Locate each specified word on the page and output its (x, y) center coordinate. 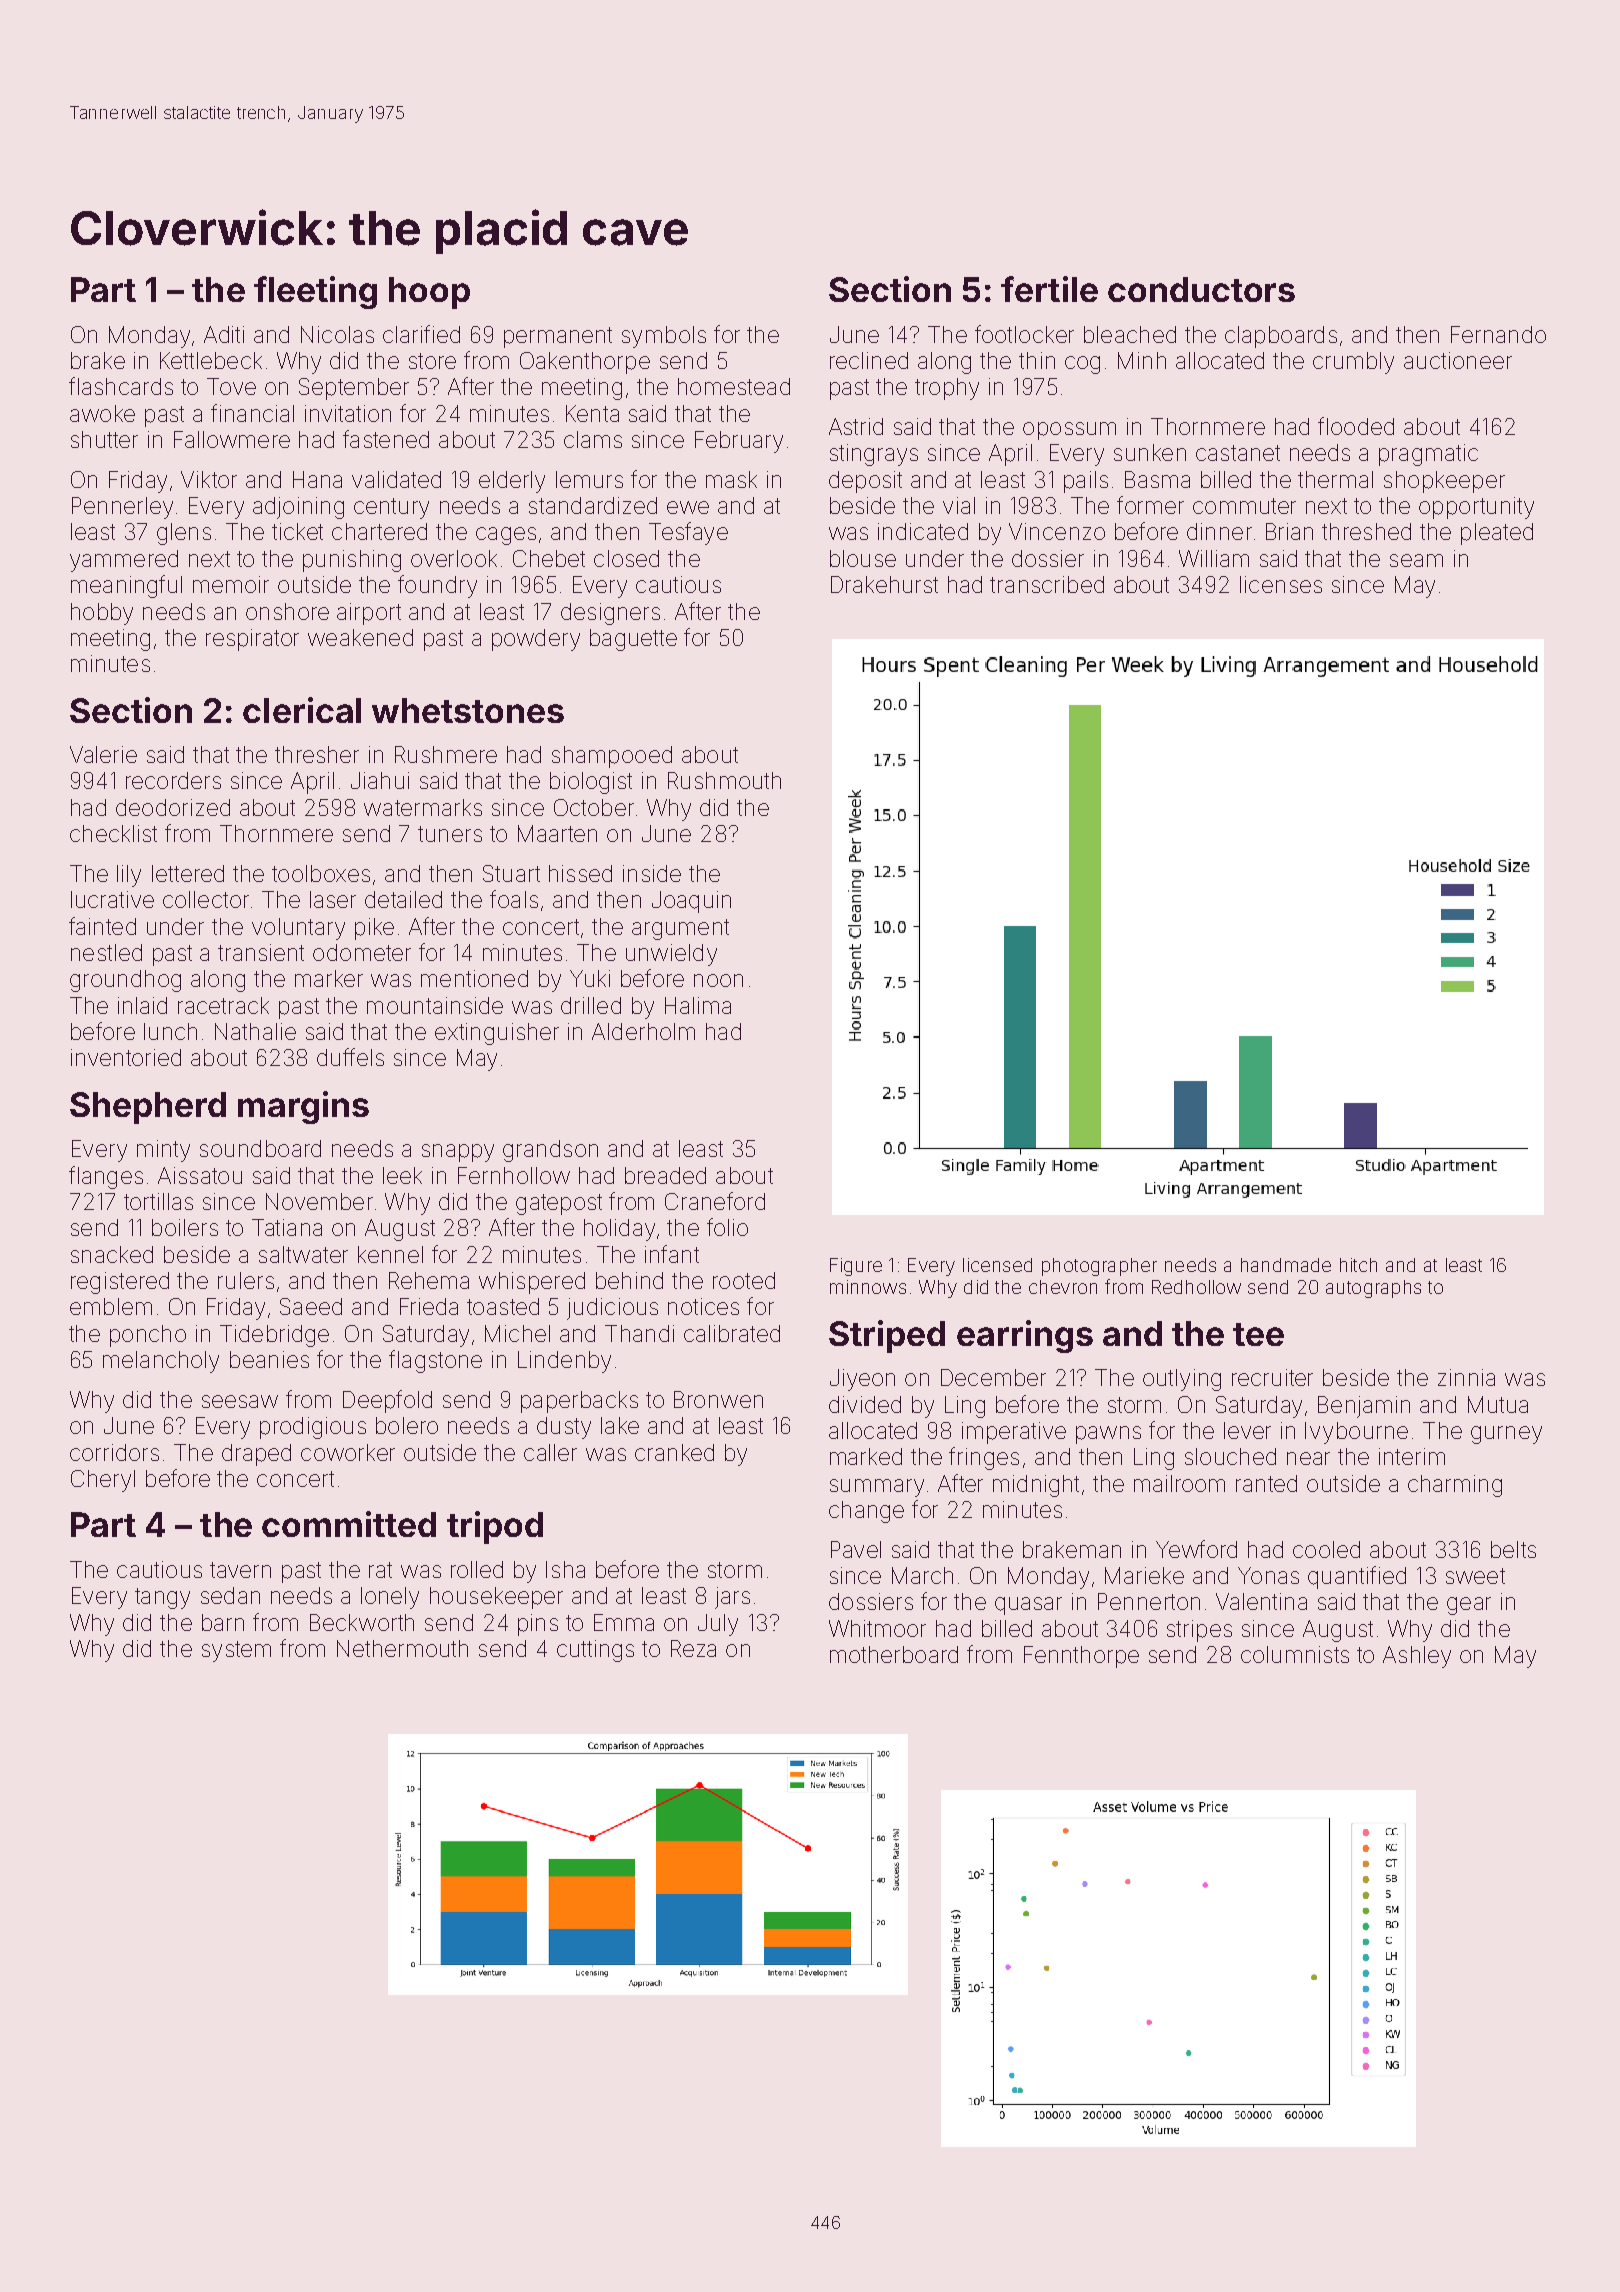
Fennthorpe (1081, 1657)
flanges (106, 1177)
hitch (1358, 1265)
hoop (429, 293)
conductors (1201, 289)
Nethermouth (402, 1648)
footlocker (1024, 334)
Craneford (715, 1201)
